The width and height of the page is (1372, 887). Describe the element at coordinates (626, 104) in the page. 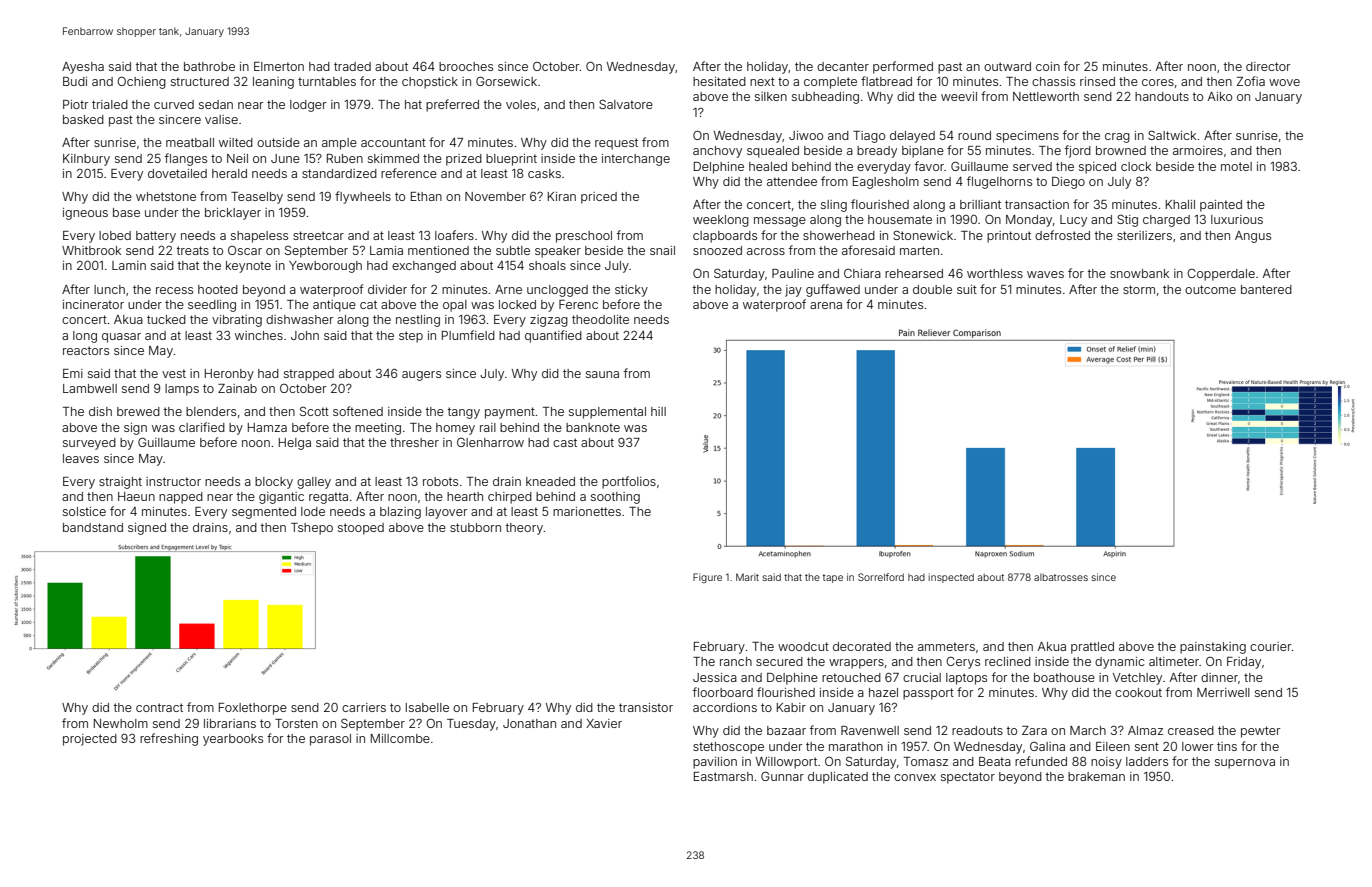

I see `Salvatore` at that location.
